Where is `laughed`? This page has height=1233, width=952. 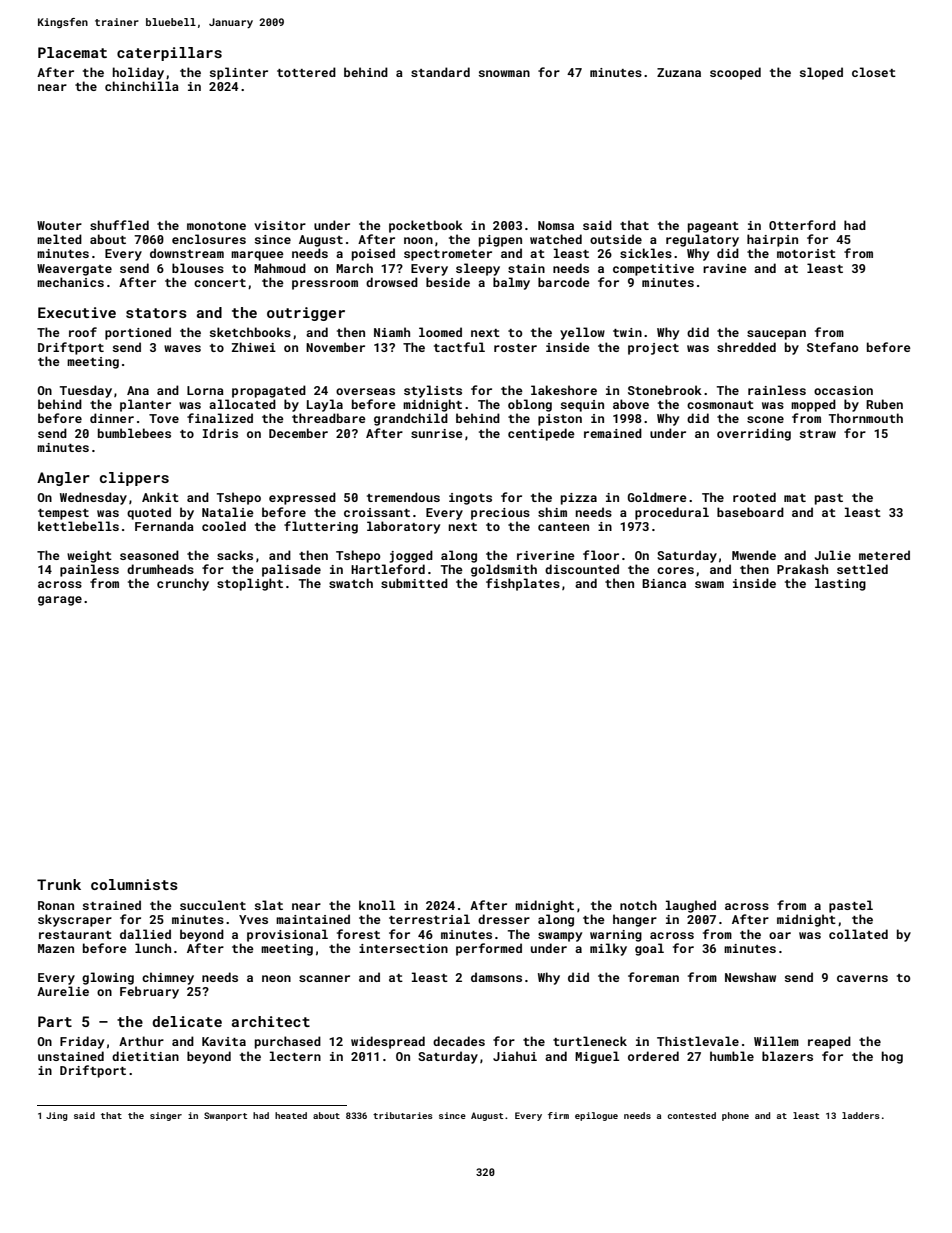
laughed is located at coordinates (691, 906).
